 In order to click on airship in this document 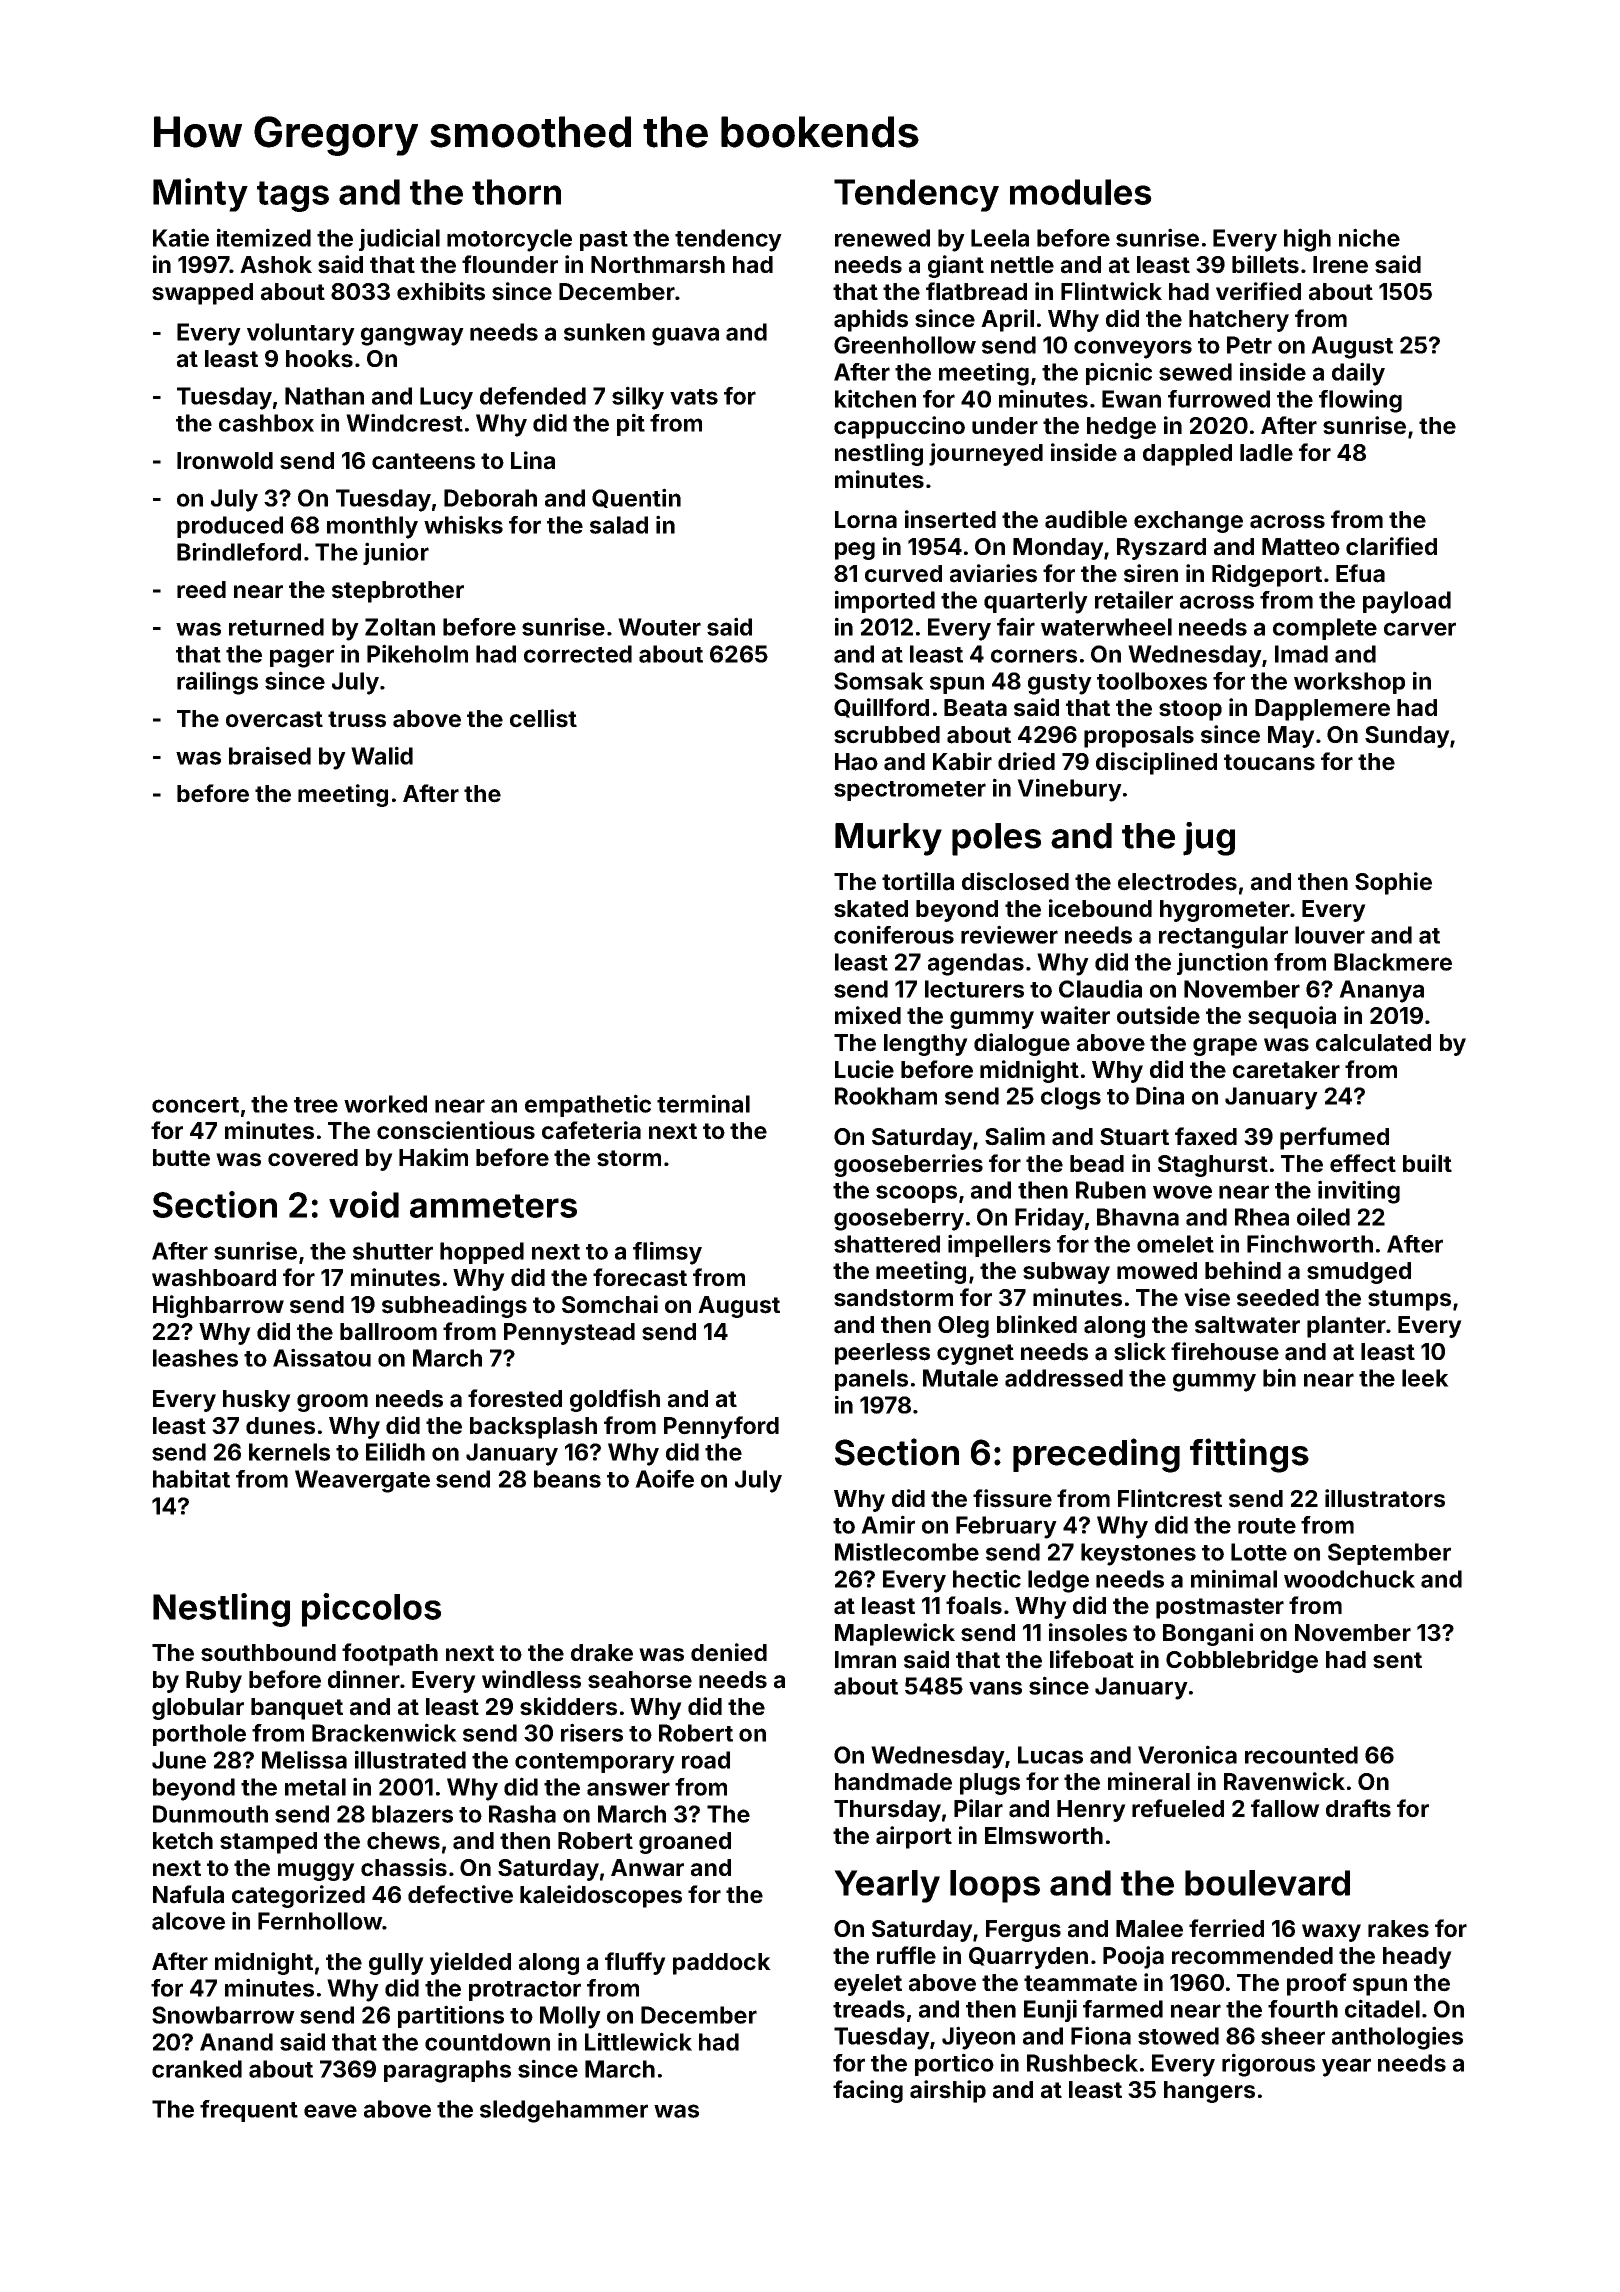, I will do `click(948, 2091)`.
